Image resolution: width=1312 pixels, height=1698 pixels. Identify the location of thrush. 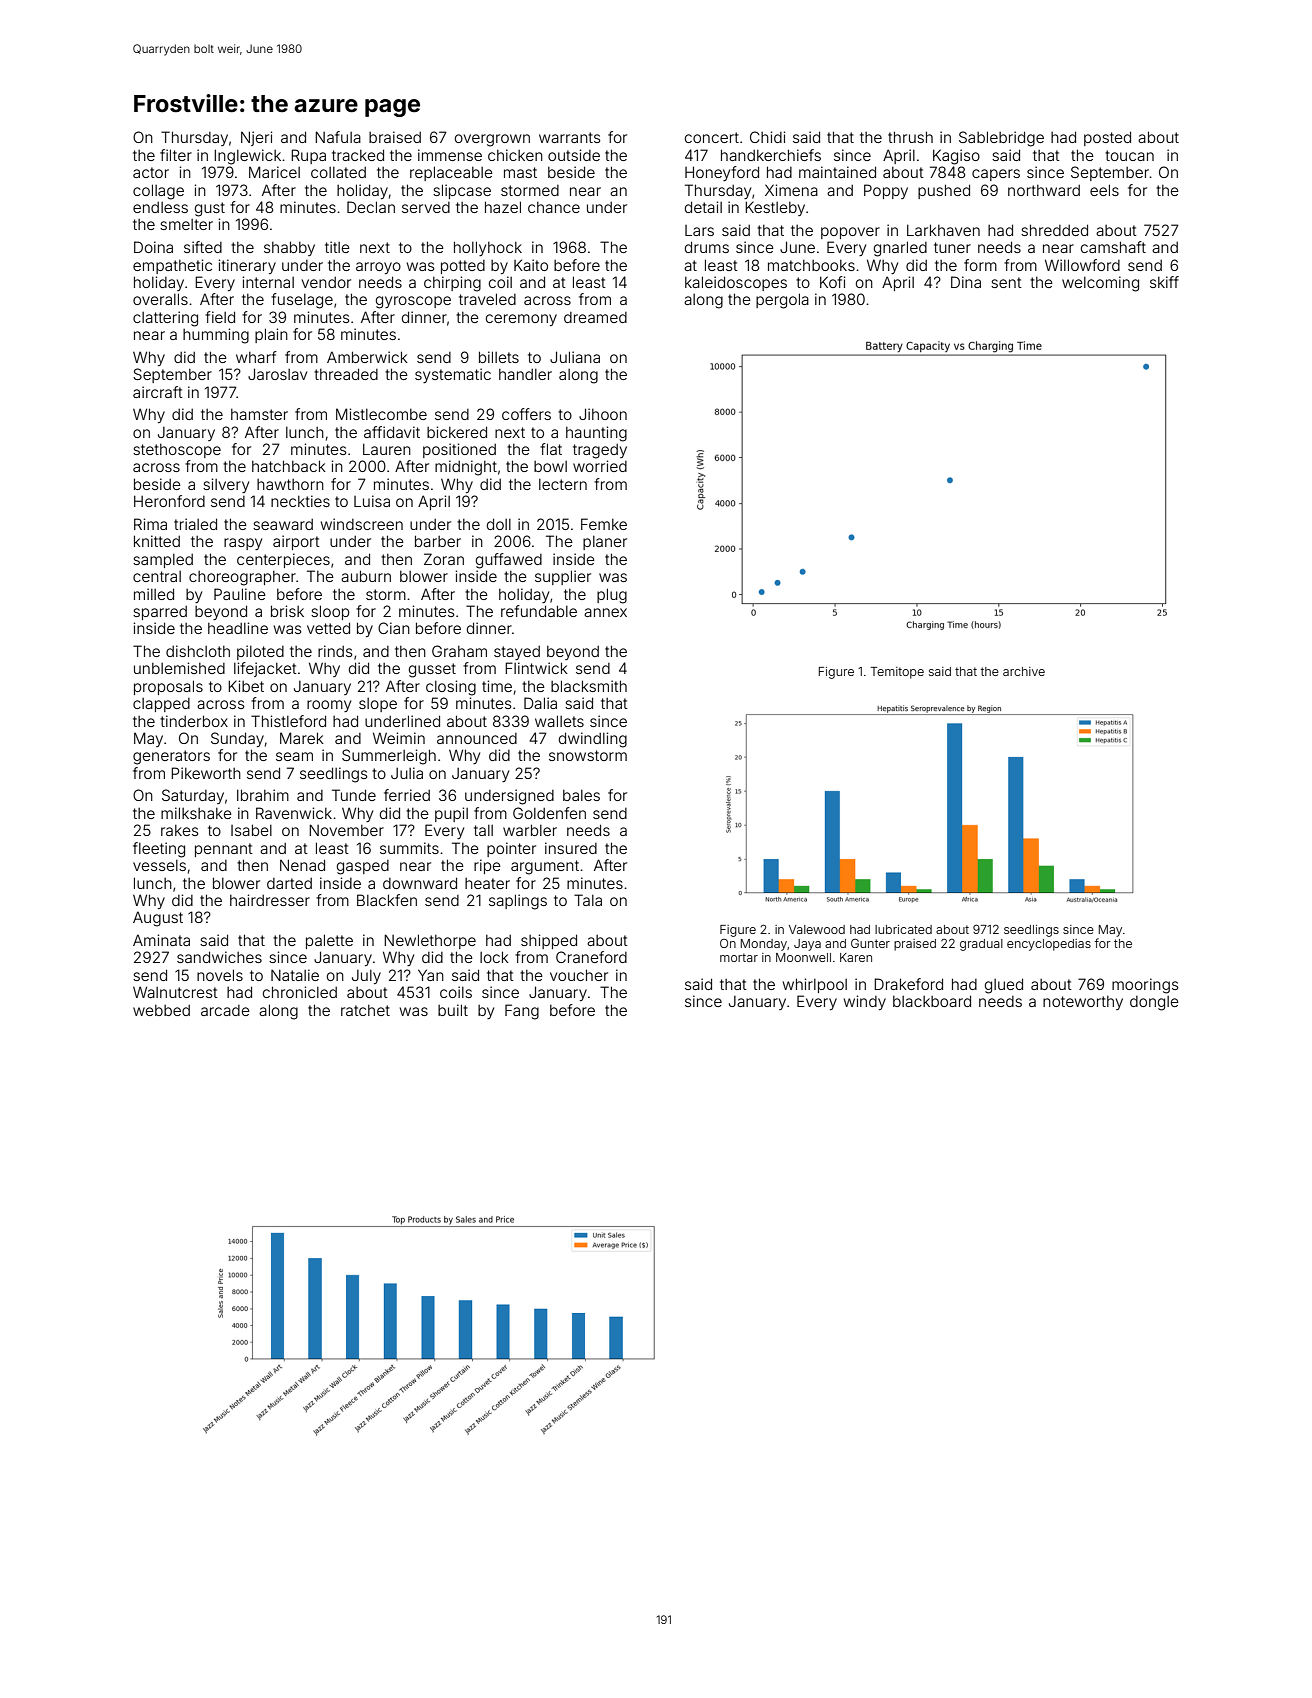
(910, 137).
